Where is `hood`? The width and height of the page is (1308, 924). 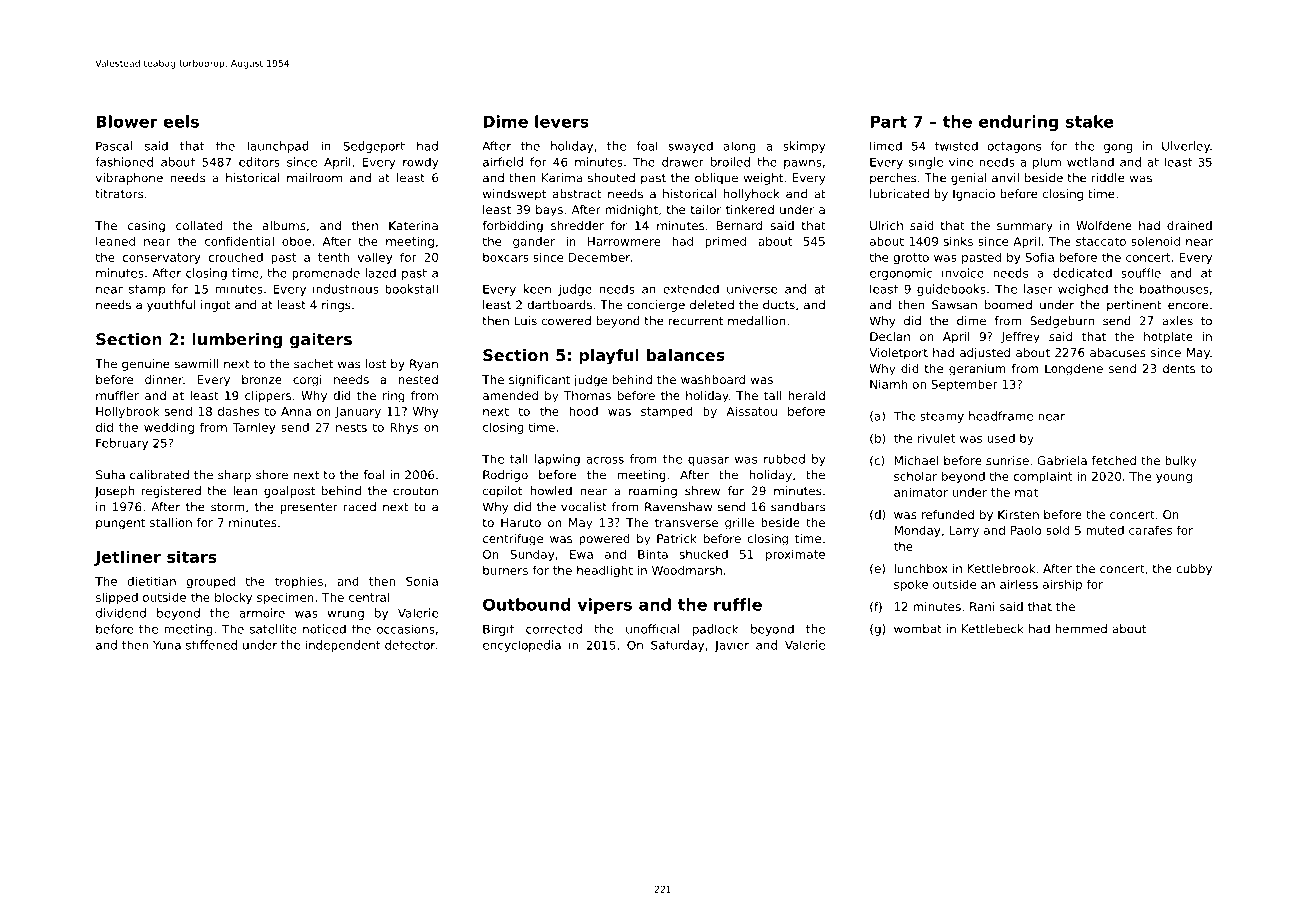 hood is located at coordinates (583, 411).
